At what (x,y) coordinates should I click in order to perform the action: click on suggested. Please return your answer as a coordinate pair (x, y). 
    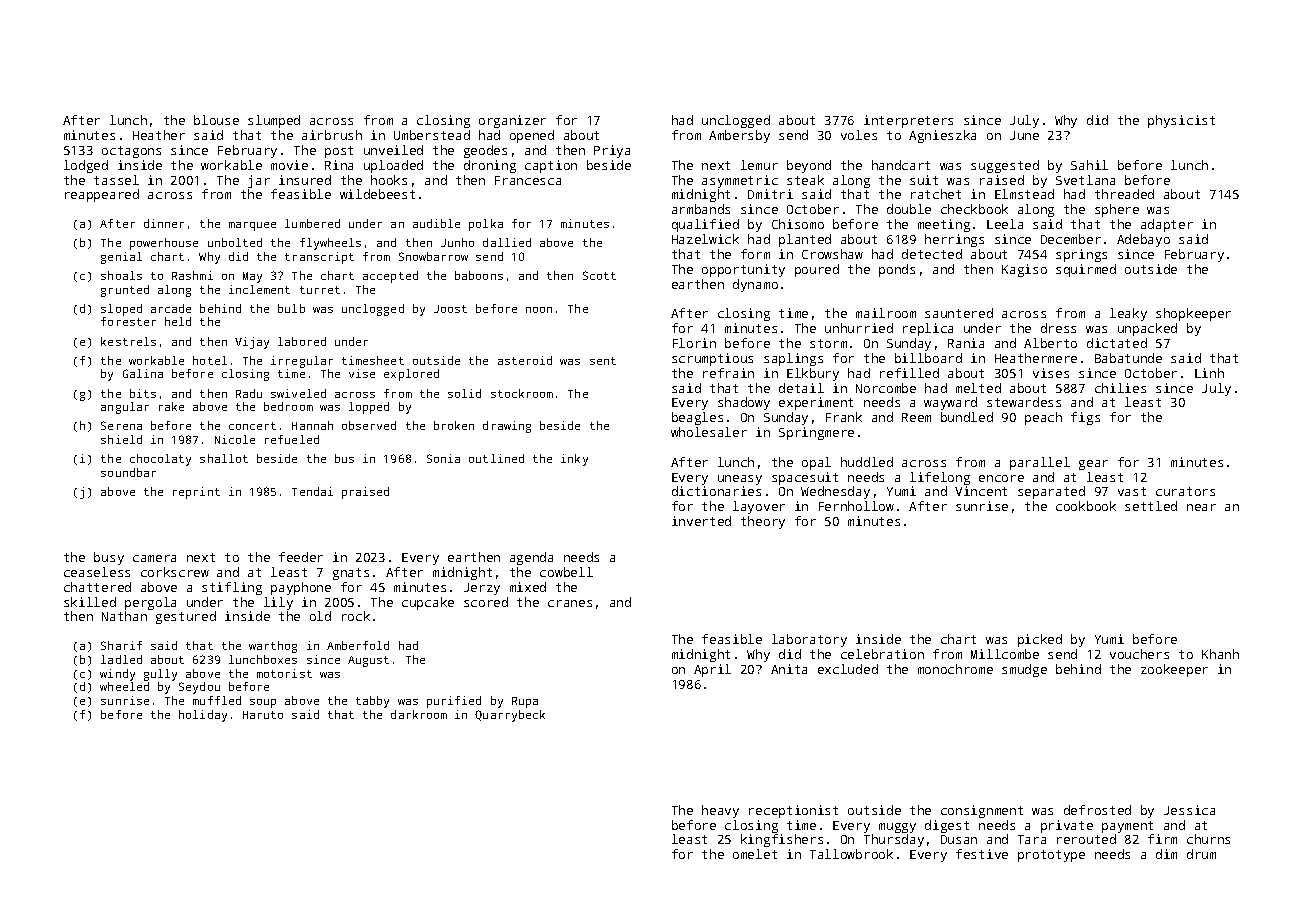
    Looking at the image, I should click on (1005, 166).
